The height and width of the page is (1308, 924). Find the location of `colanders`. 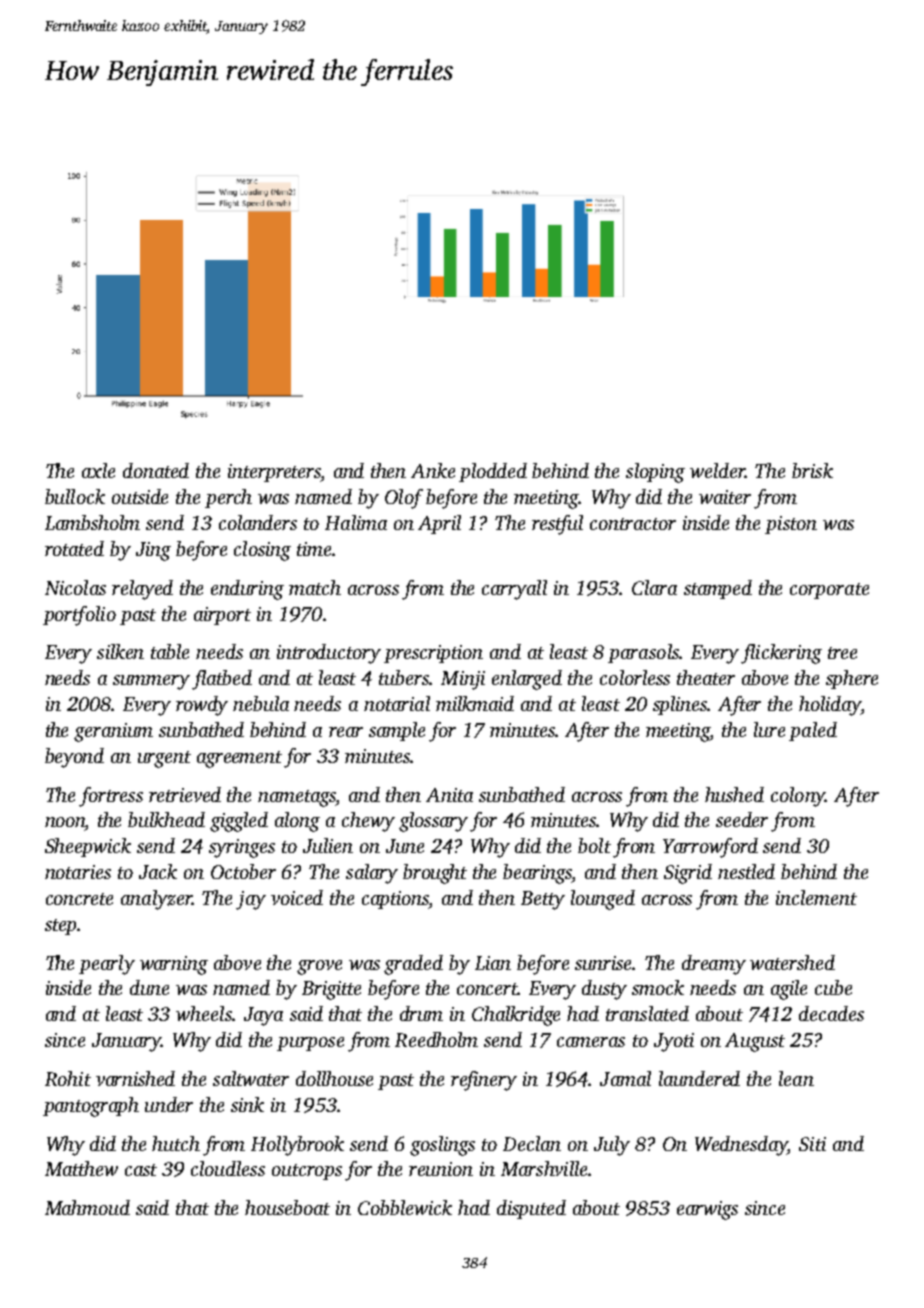

colanders is located at coordinates (258, 522).
